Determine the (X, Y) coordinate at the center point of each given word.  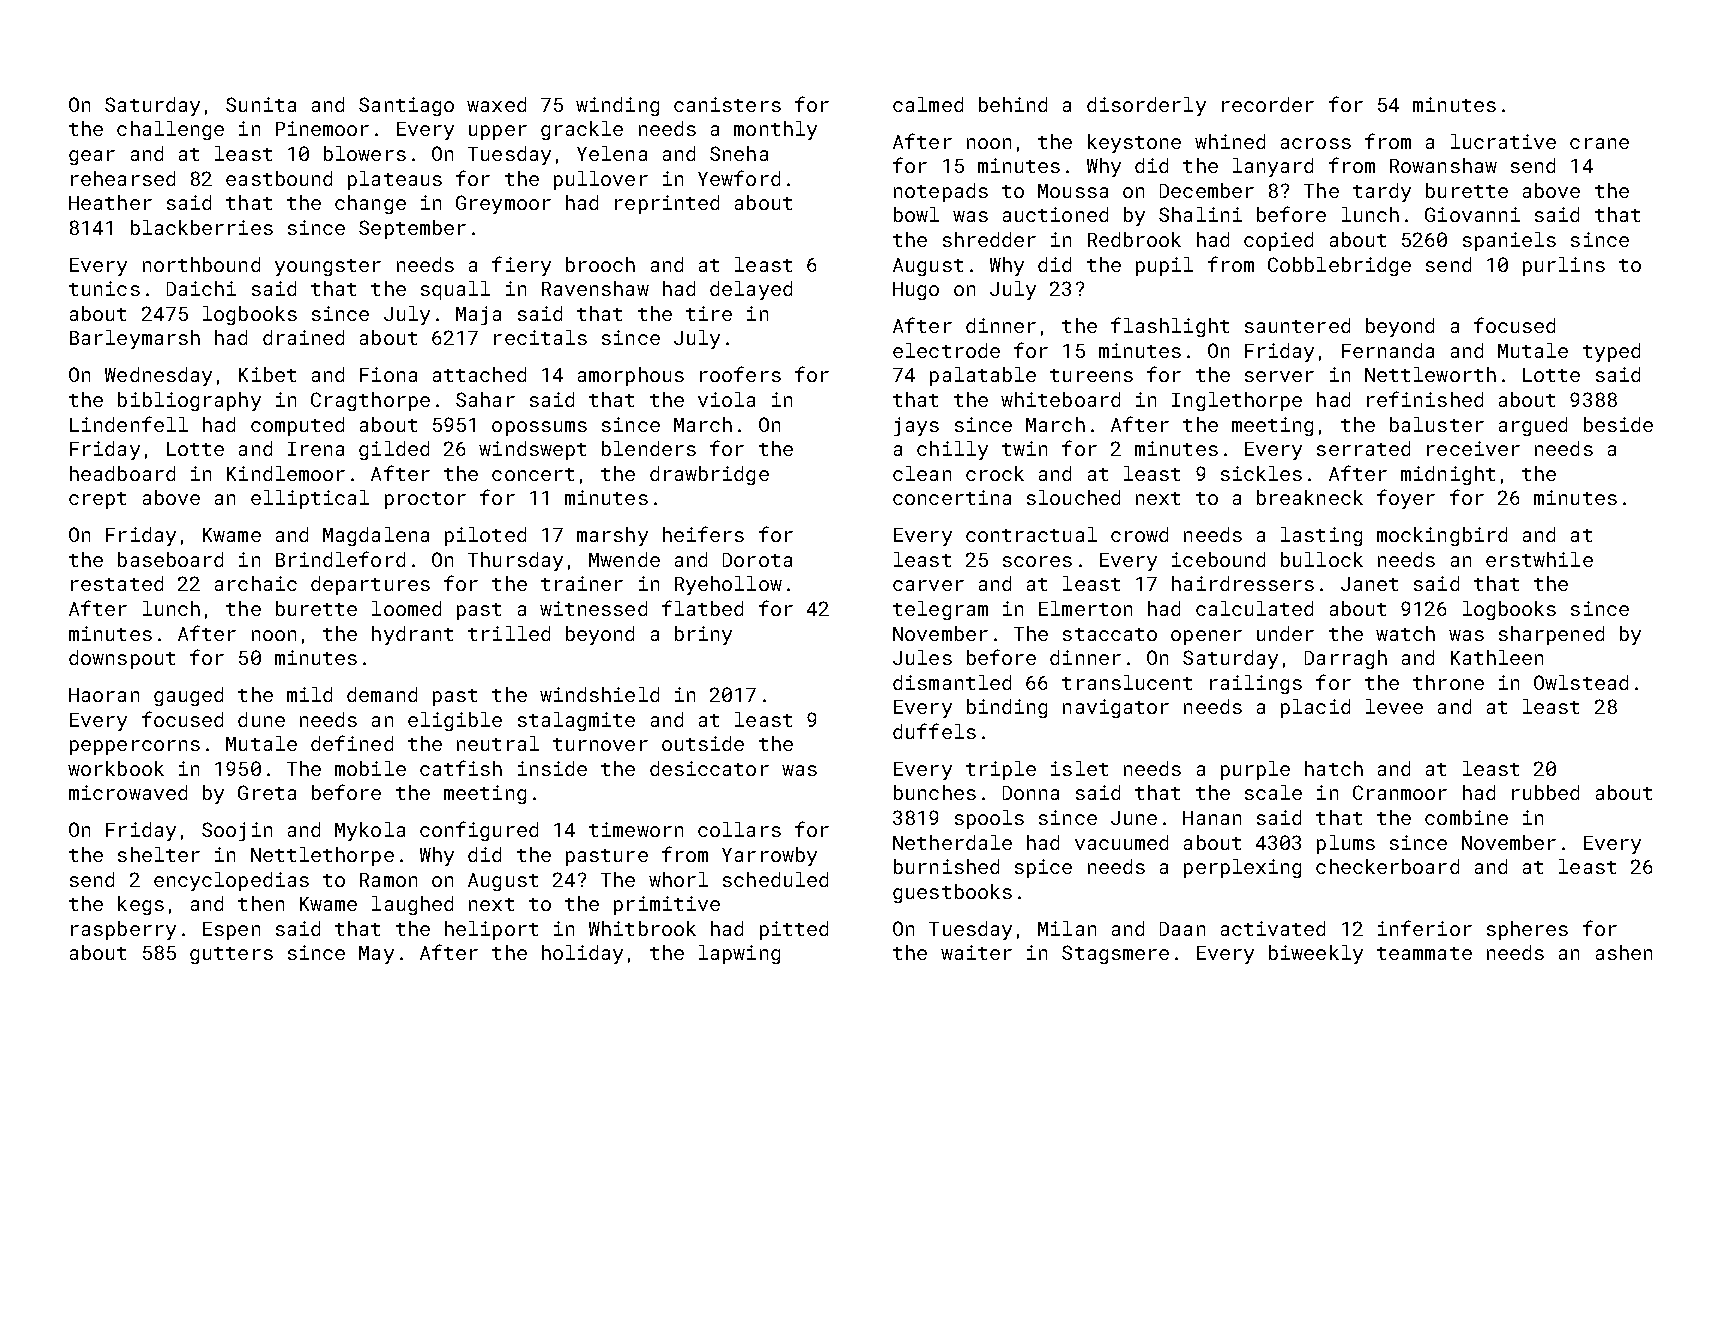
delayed (751, 290)
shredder (989, 239)
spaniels (1509, 241)
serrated (1363, 448)
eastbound (279, 178)
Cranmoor (1400, 792)
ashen (1624, 952)
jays (916, 426)
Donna (1031, 793)
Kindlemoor (286, 473)
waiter (976, 952)
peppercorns (135, 747)
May (376, 955)
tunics (104, 288)
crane (1599, 143)
